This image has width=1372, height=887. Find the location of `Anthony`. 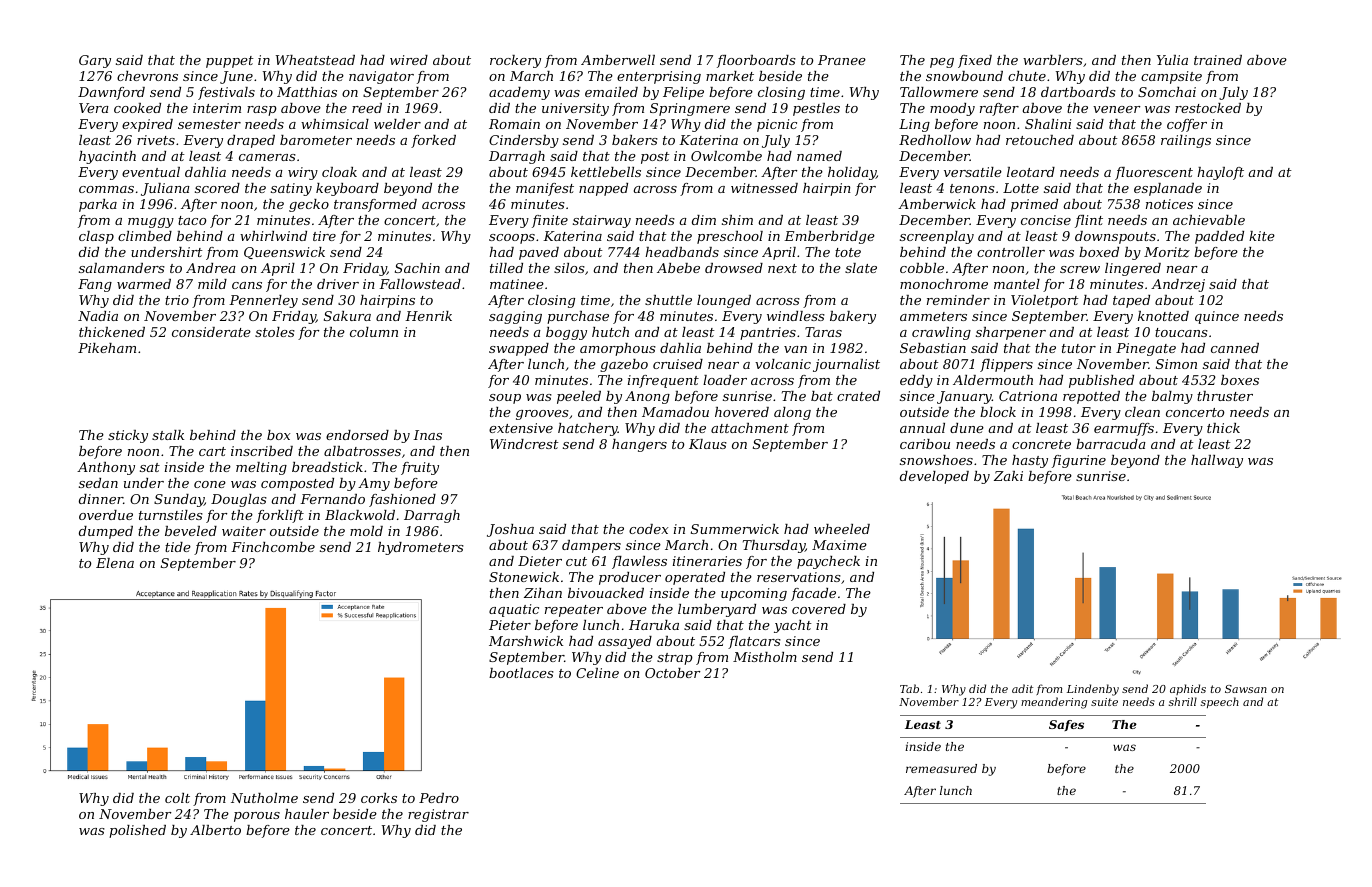

Anthony is located at coordinates (106, 468).
